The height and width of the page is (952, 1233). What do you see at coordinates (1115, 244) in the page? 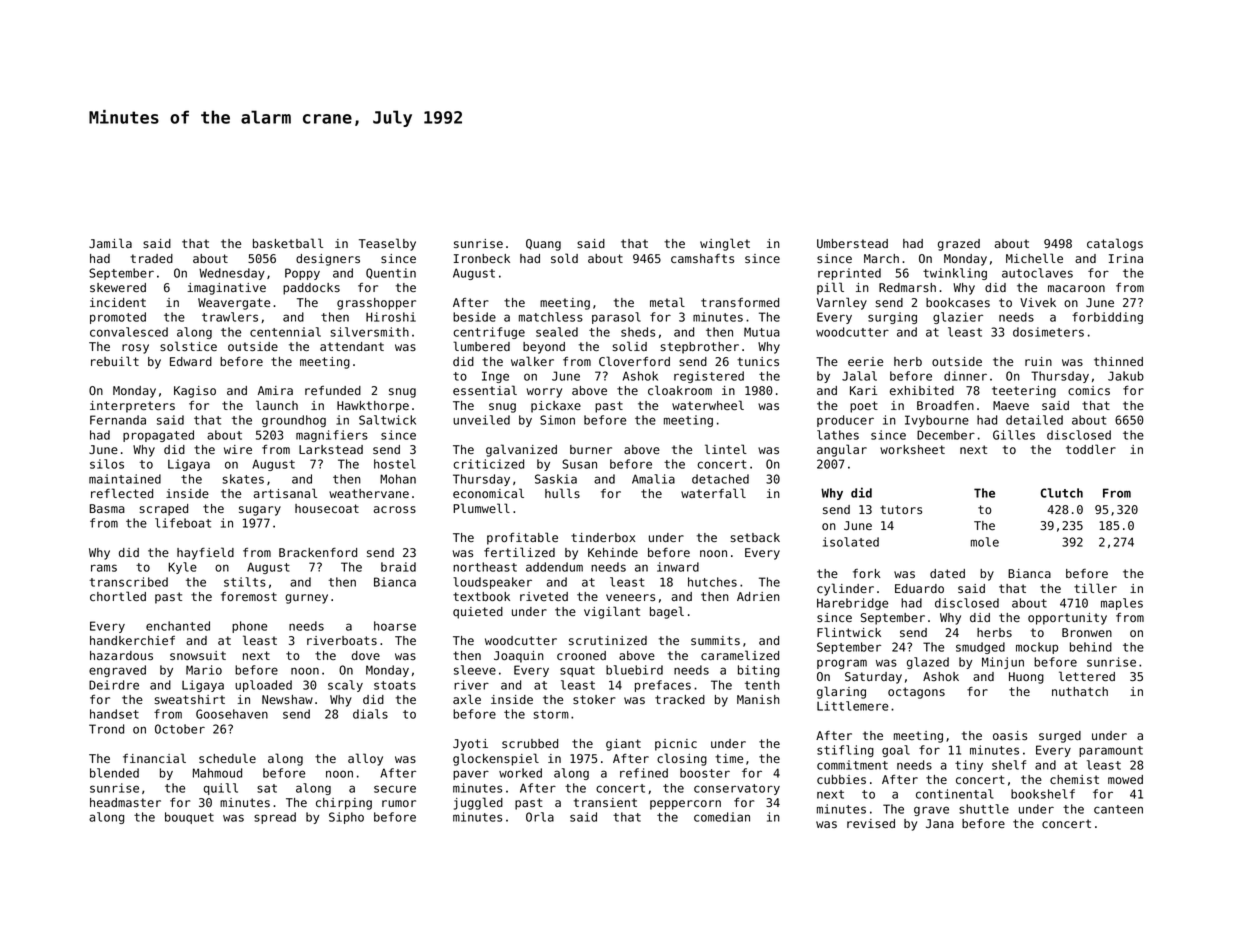
I see `catalogs` at bounding box center [1115, 244].
